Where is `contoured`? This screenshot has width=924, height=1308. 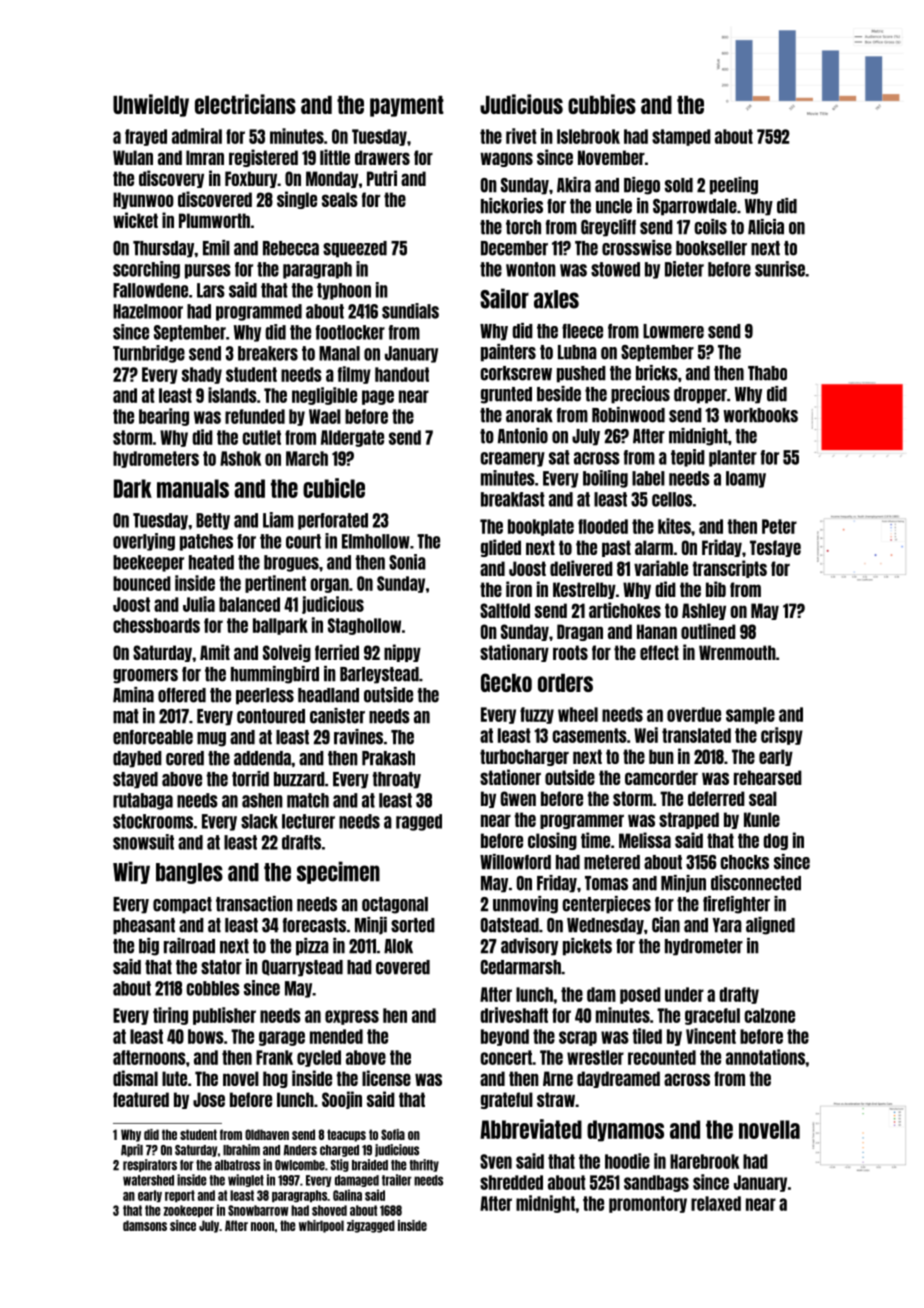 contoured is located at coordinates (271, 716).
